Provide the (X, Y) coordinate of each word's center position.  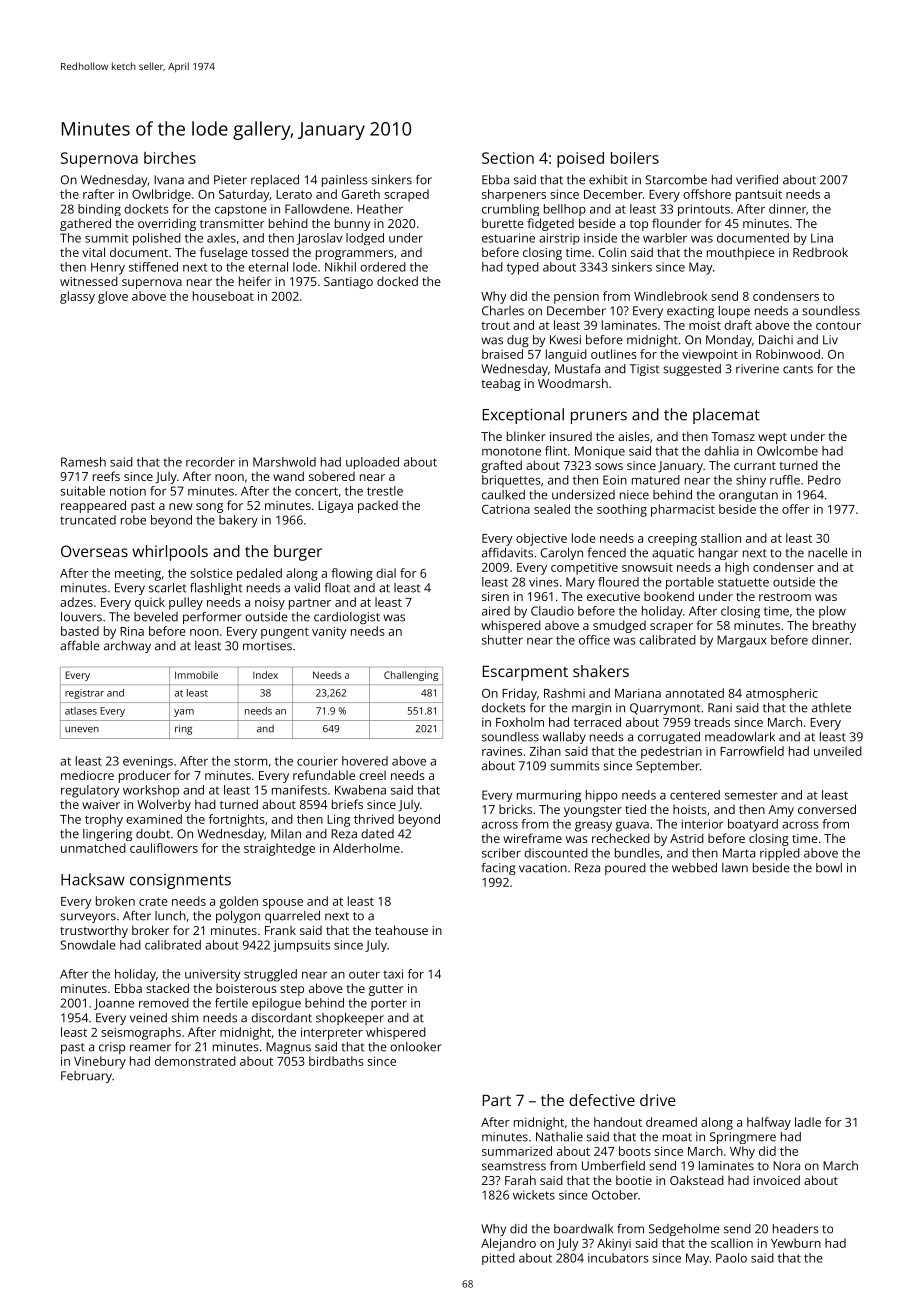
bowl (829, 868)
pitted (498, 1259)
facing (499, 869)
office (594, 640)
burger (298, 553)
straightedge (279, 849)
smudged (619, 626)
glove (113, 297)
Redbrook (820, 252)
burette (503, 223)
